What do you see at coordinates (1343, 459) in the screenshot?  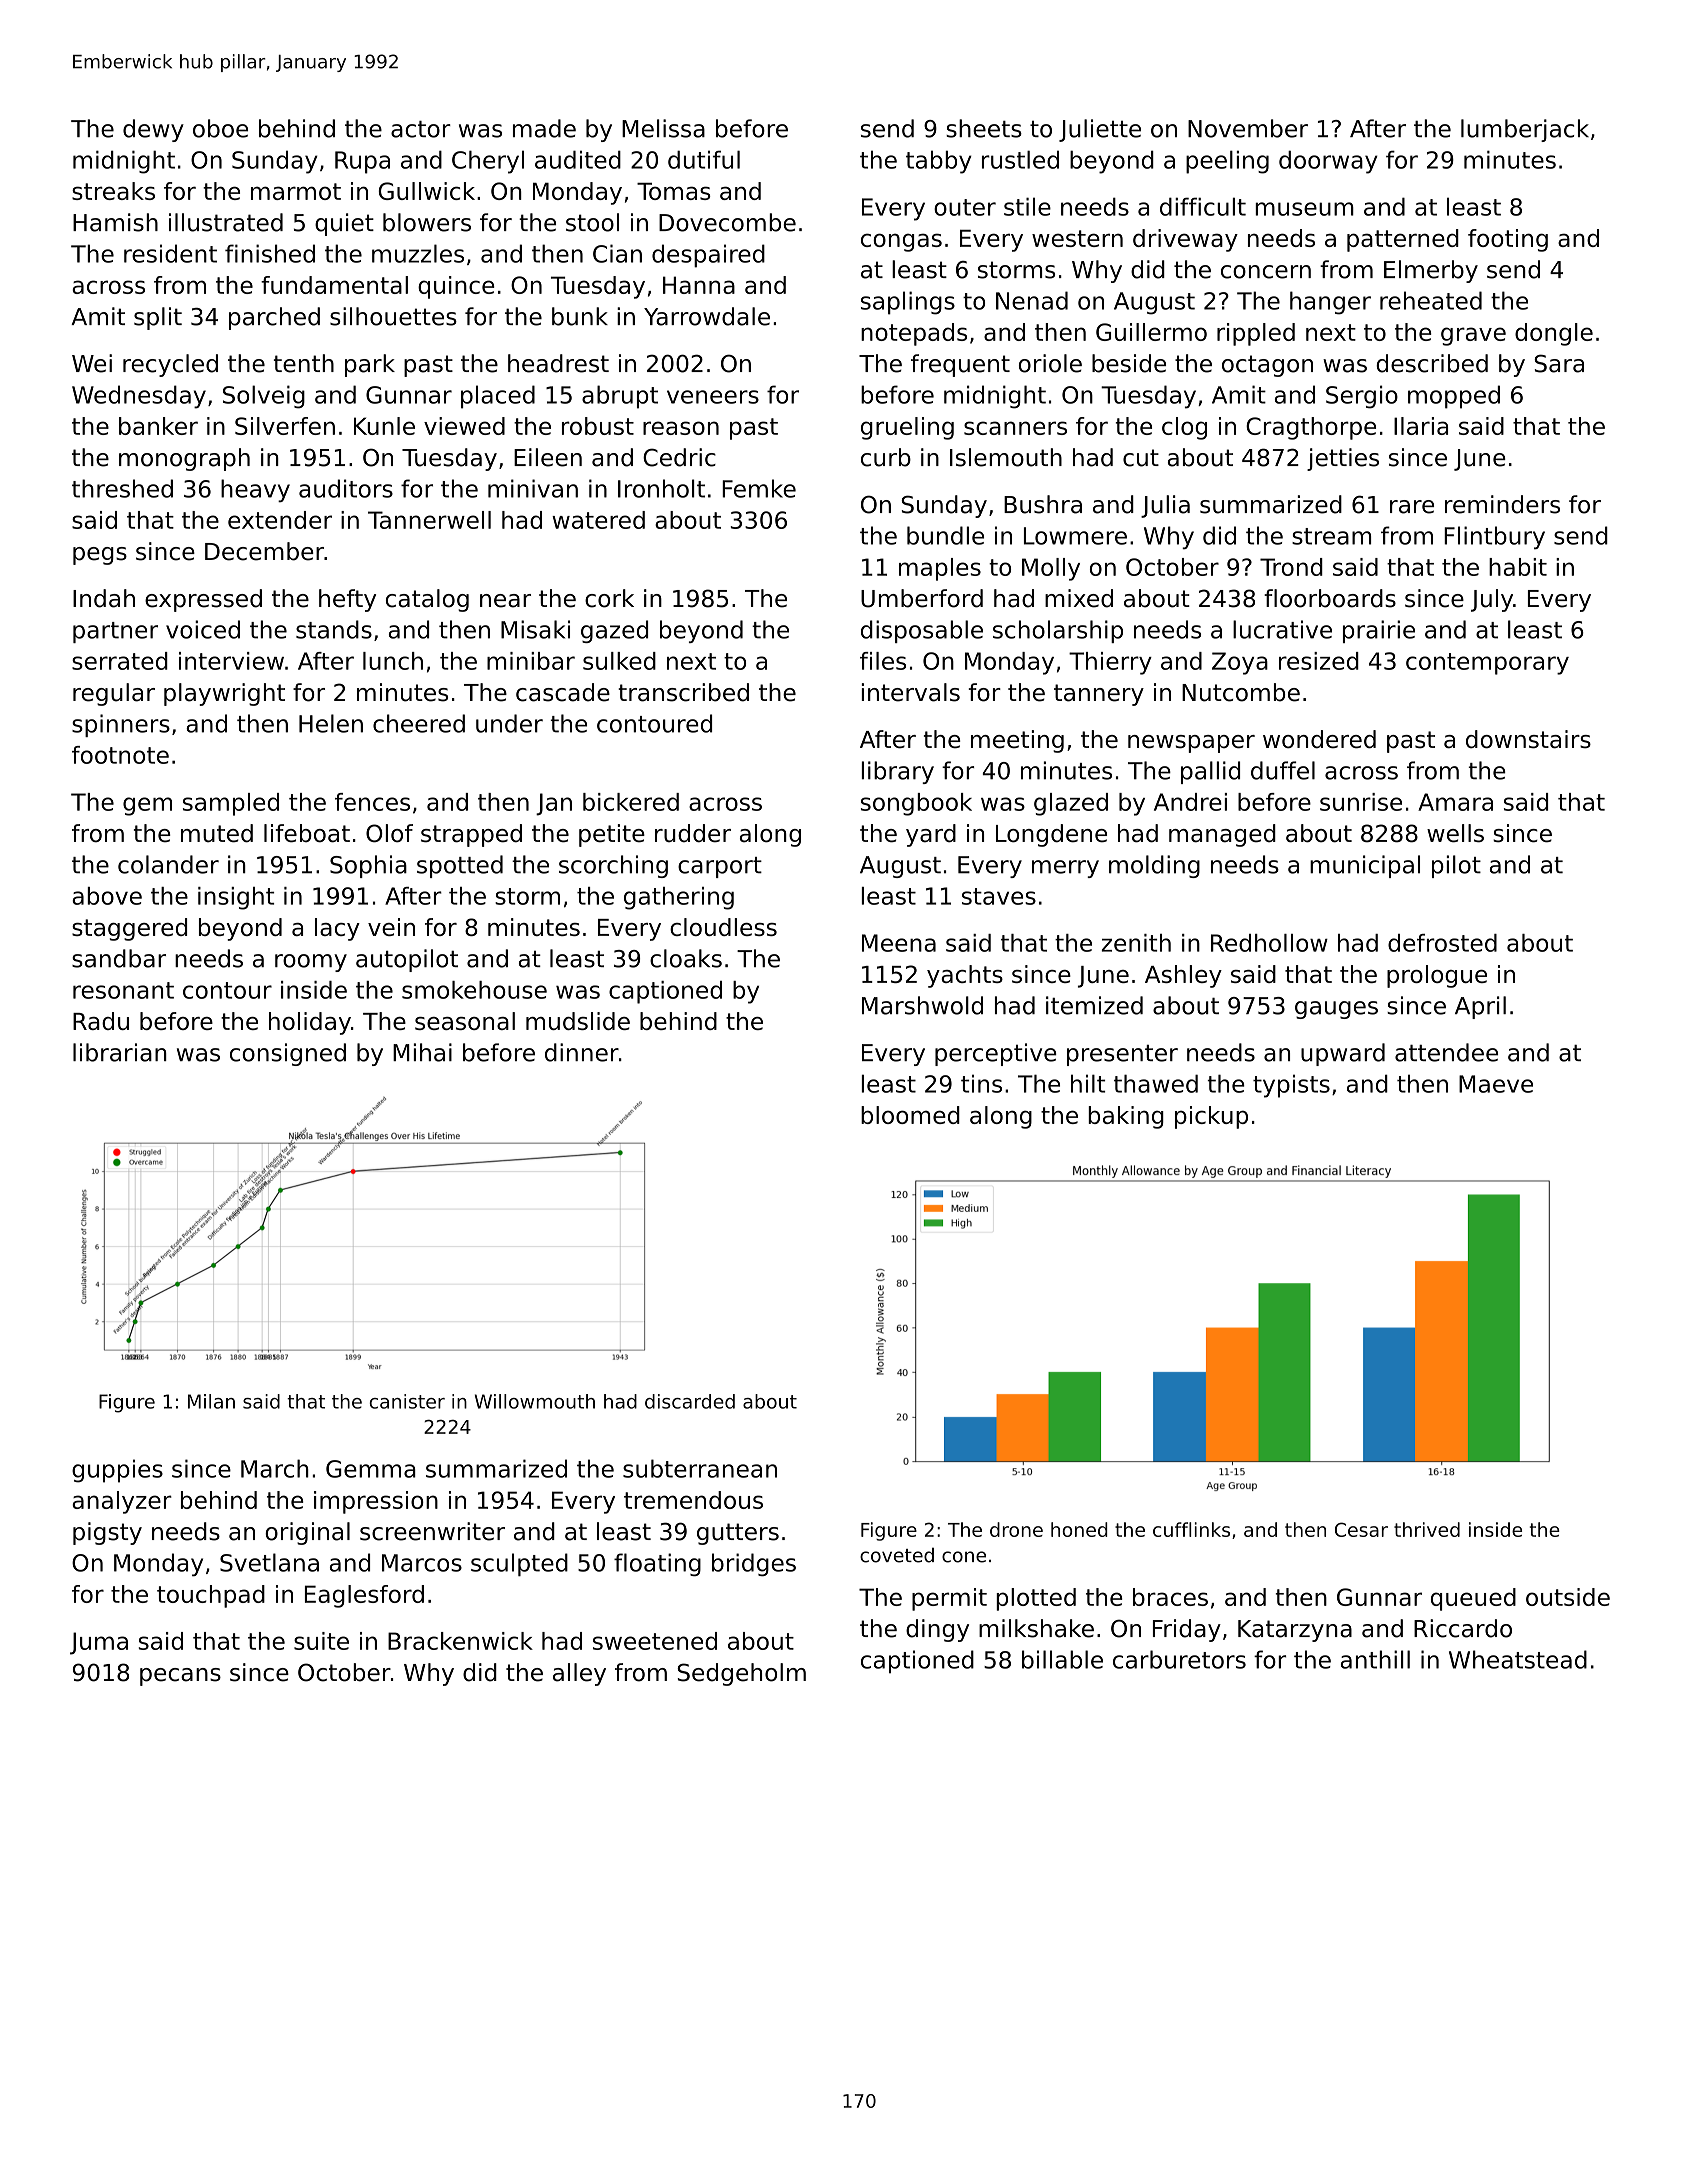 I see `jetties` at bounding box center [1343, 459].
